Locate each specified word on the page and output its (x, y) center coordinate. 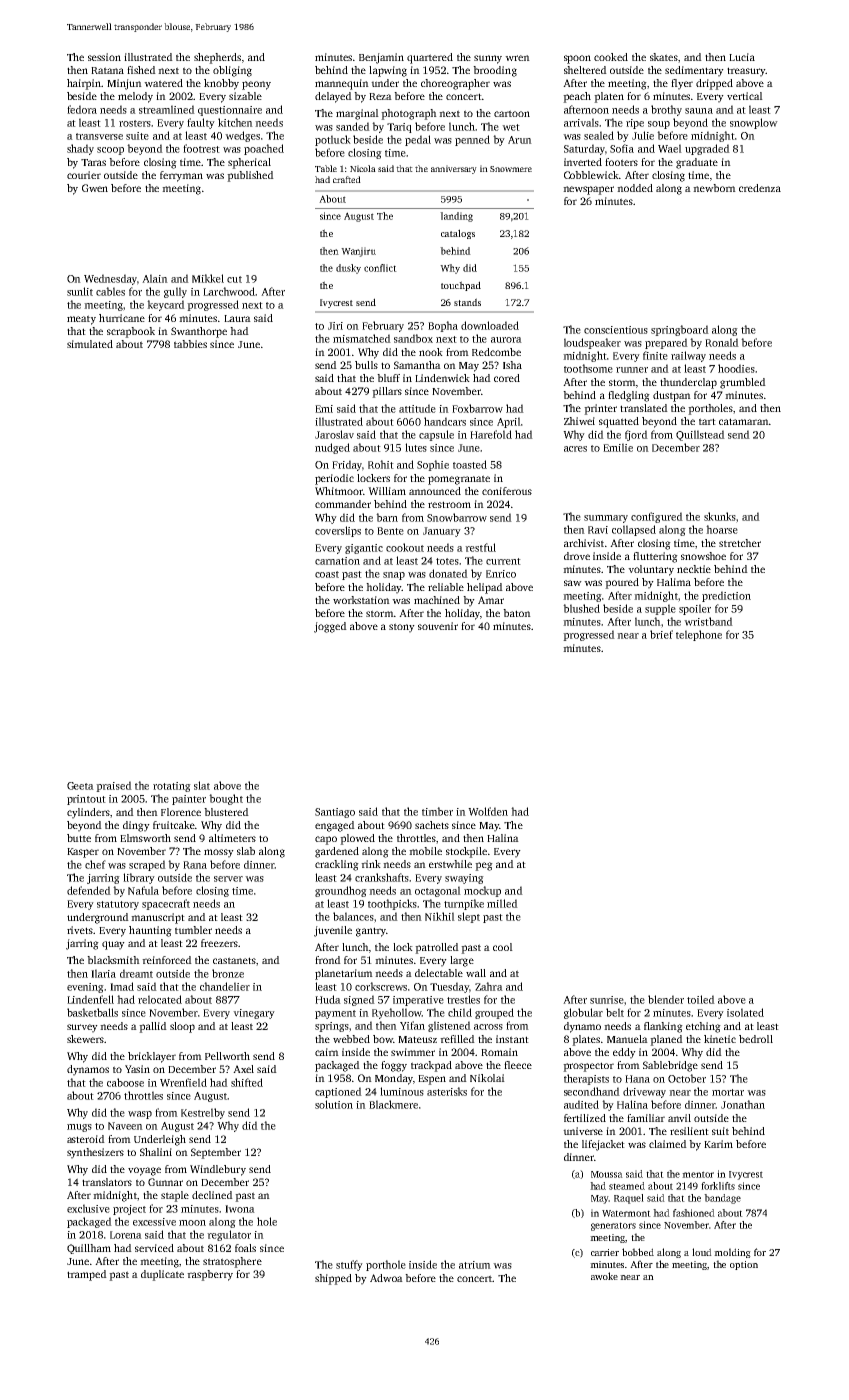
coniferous (507, 491)
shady (80, 149)
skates (664, 57)
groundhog (341, 891)
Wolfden (488, 811)
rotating (172, 787)
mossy (219, 853)
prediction (726, 596)
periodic (334, 479)
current (503, 561)
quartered (430, 58)
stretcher (740, 543)
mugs (79, 1128)
